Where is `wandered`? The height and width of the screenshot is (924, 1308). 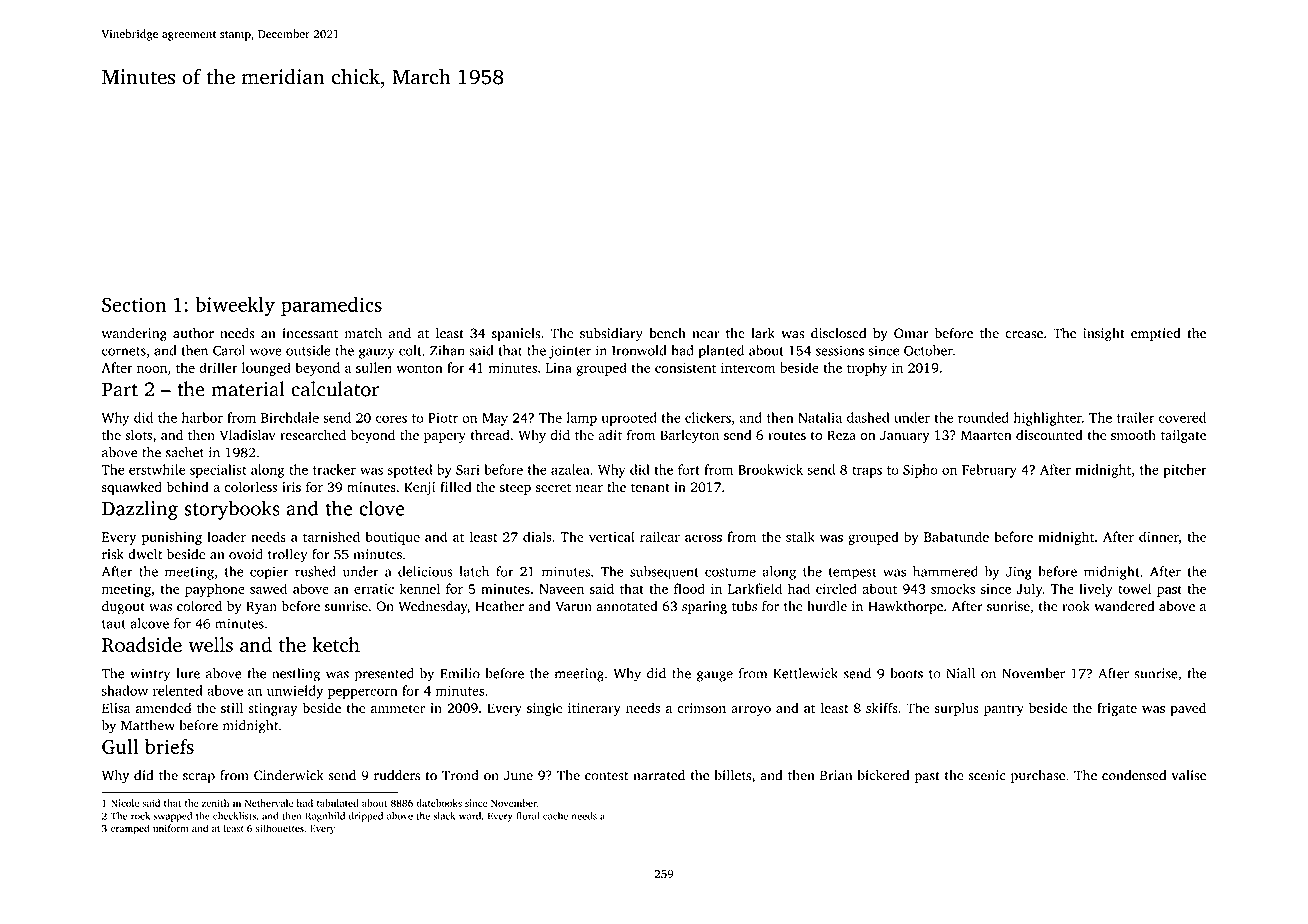
wandered is located at coordinates (1124, 606).
